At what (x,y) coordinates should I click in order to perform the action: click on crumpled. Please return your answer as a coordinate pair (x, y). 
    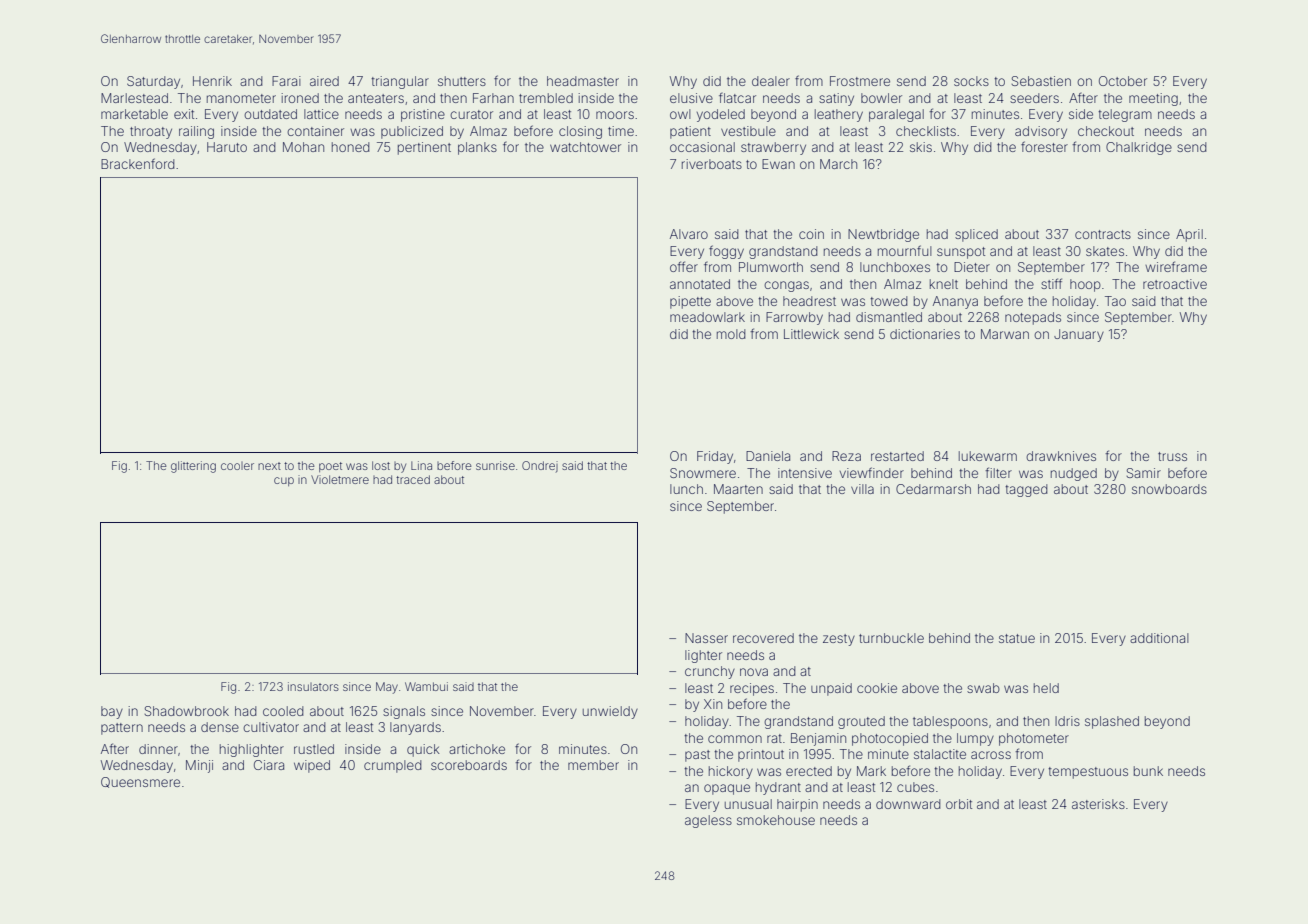
    Looking at the image, I should click on (392, 766).
